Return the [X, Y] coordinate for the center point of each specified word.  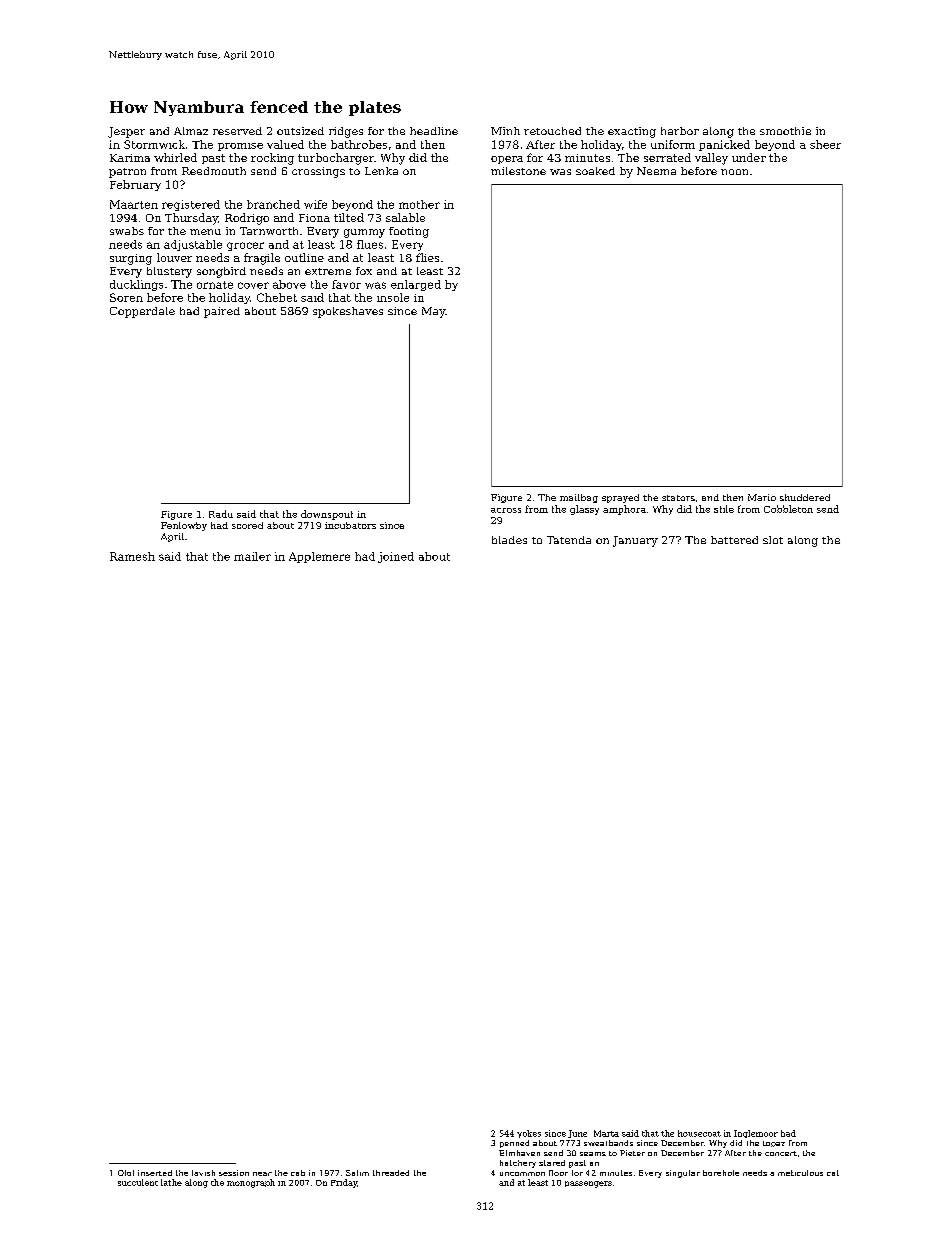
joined [396, 557]
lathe [171, 1182]
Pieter [632, 1153]
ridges [346, 132]
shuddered [805, 497]
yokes [529, 1134]
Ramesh [132, 556]
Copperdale [142, 312]
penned [514, 1144]
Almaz [191, 131]
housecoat [699, 1133]
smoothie [785, 131]
